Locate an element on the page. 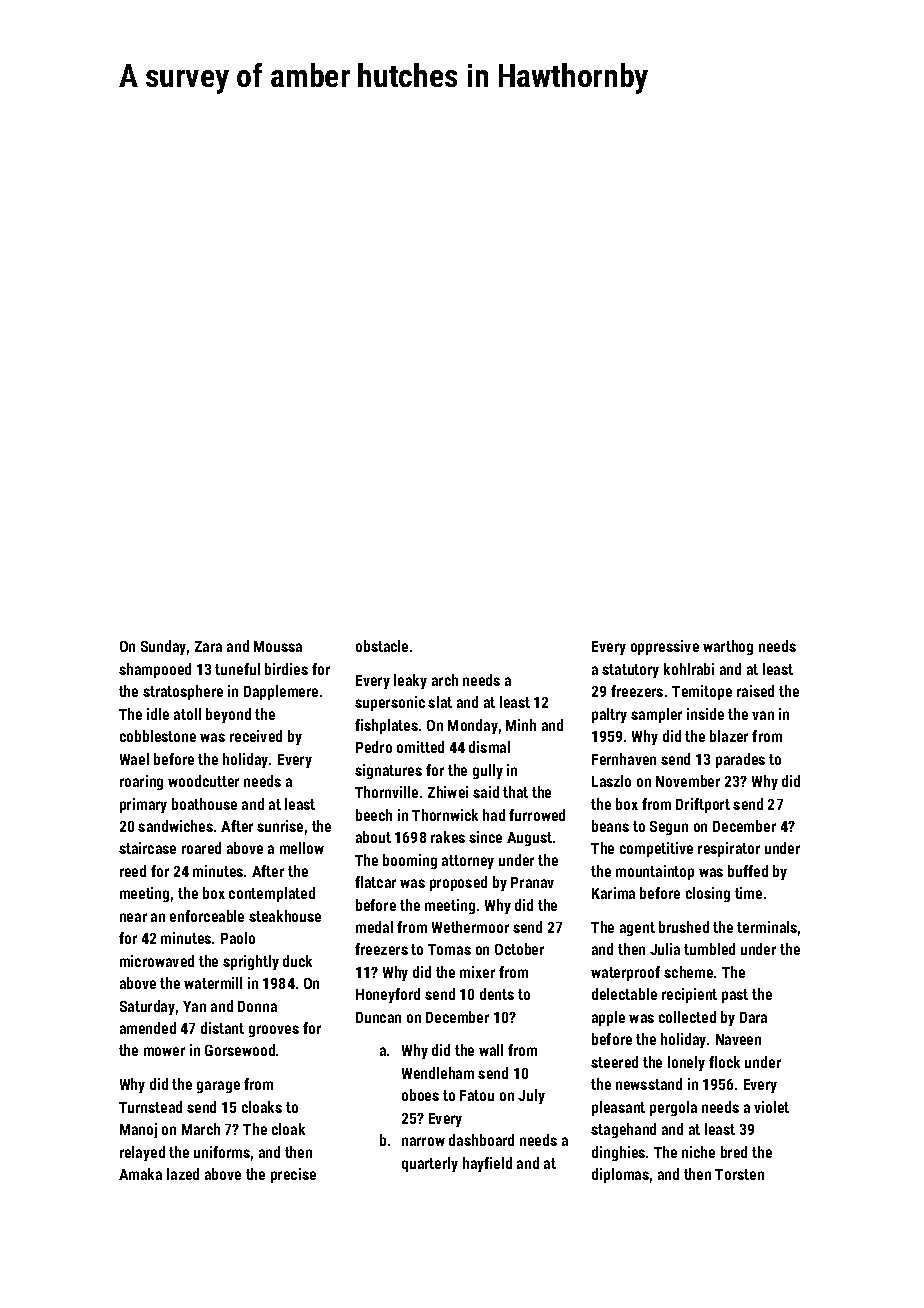 The width and height of the image is (924, 1308). leaky is located at coordinates (410, 681).
